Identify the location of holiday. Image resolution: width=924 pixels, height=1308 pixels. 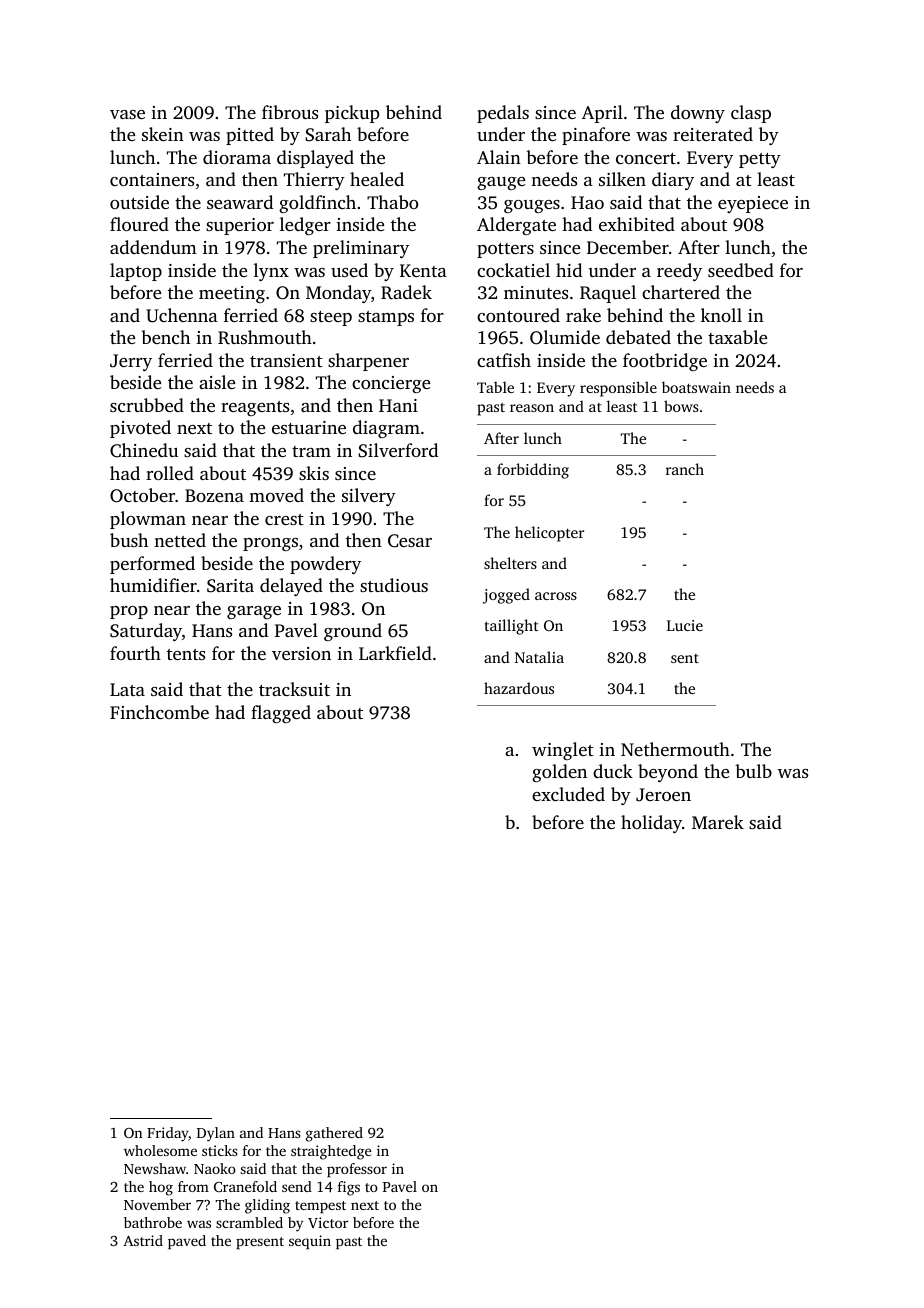
(651, 824).
